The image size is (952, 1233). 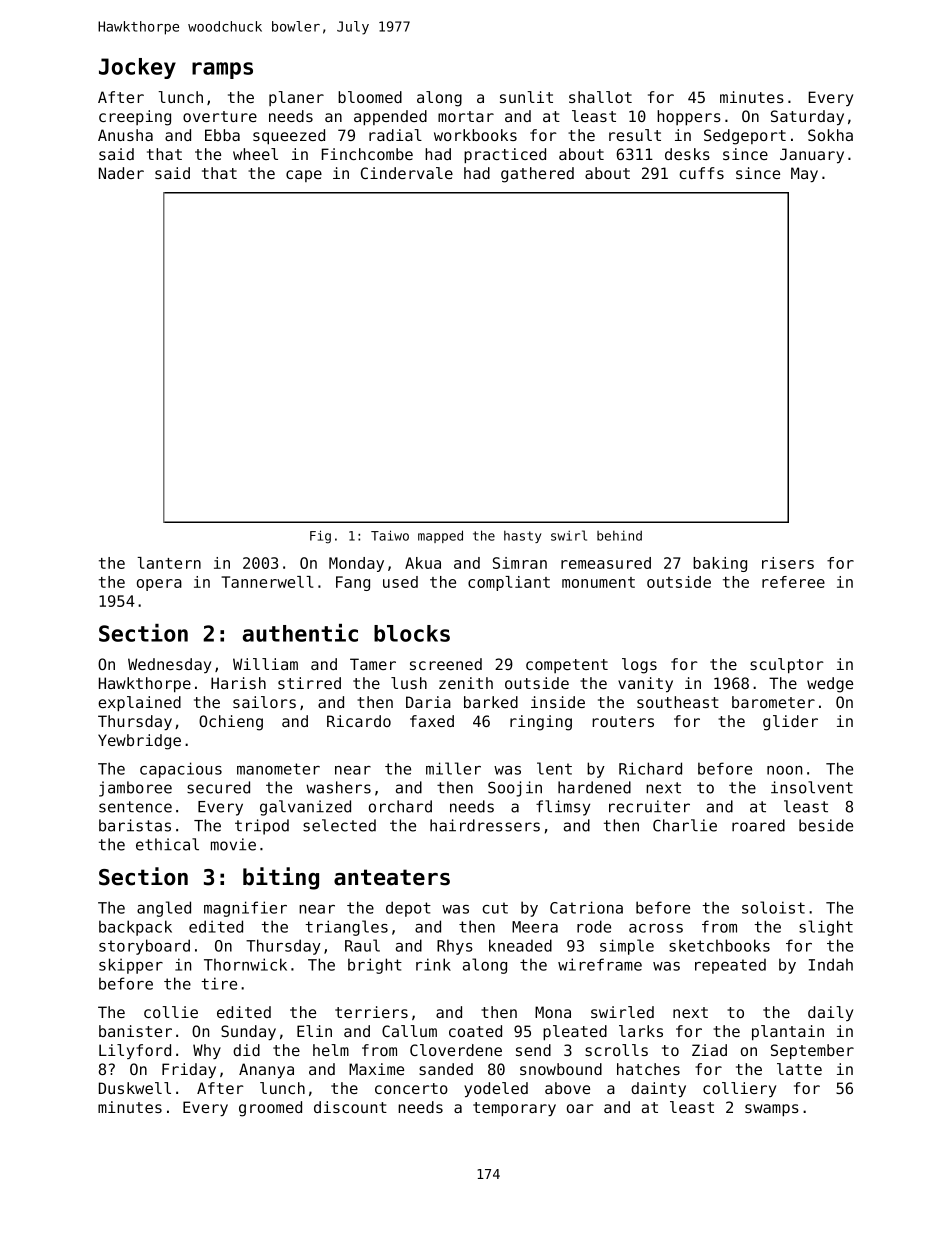 I want to click on sunlit, so click(x=526, y=97).
